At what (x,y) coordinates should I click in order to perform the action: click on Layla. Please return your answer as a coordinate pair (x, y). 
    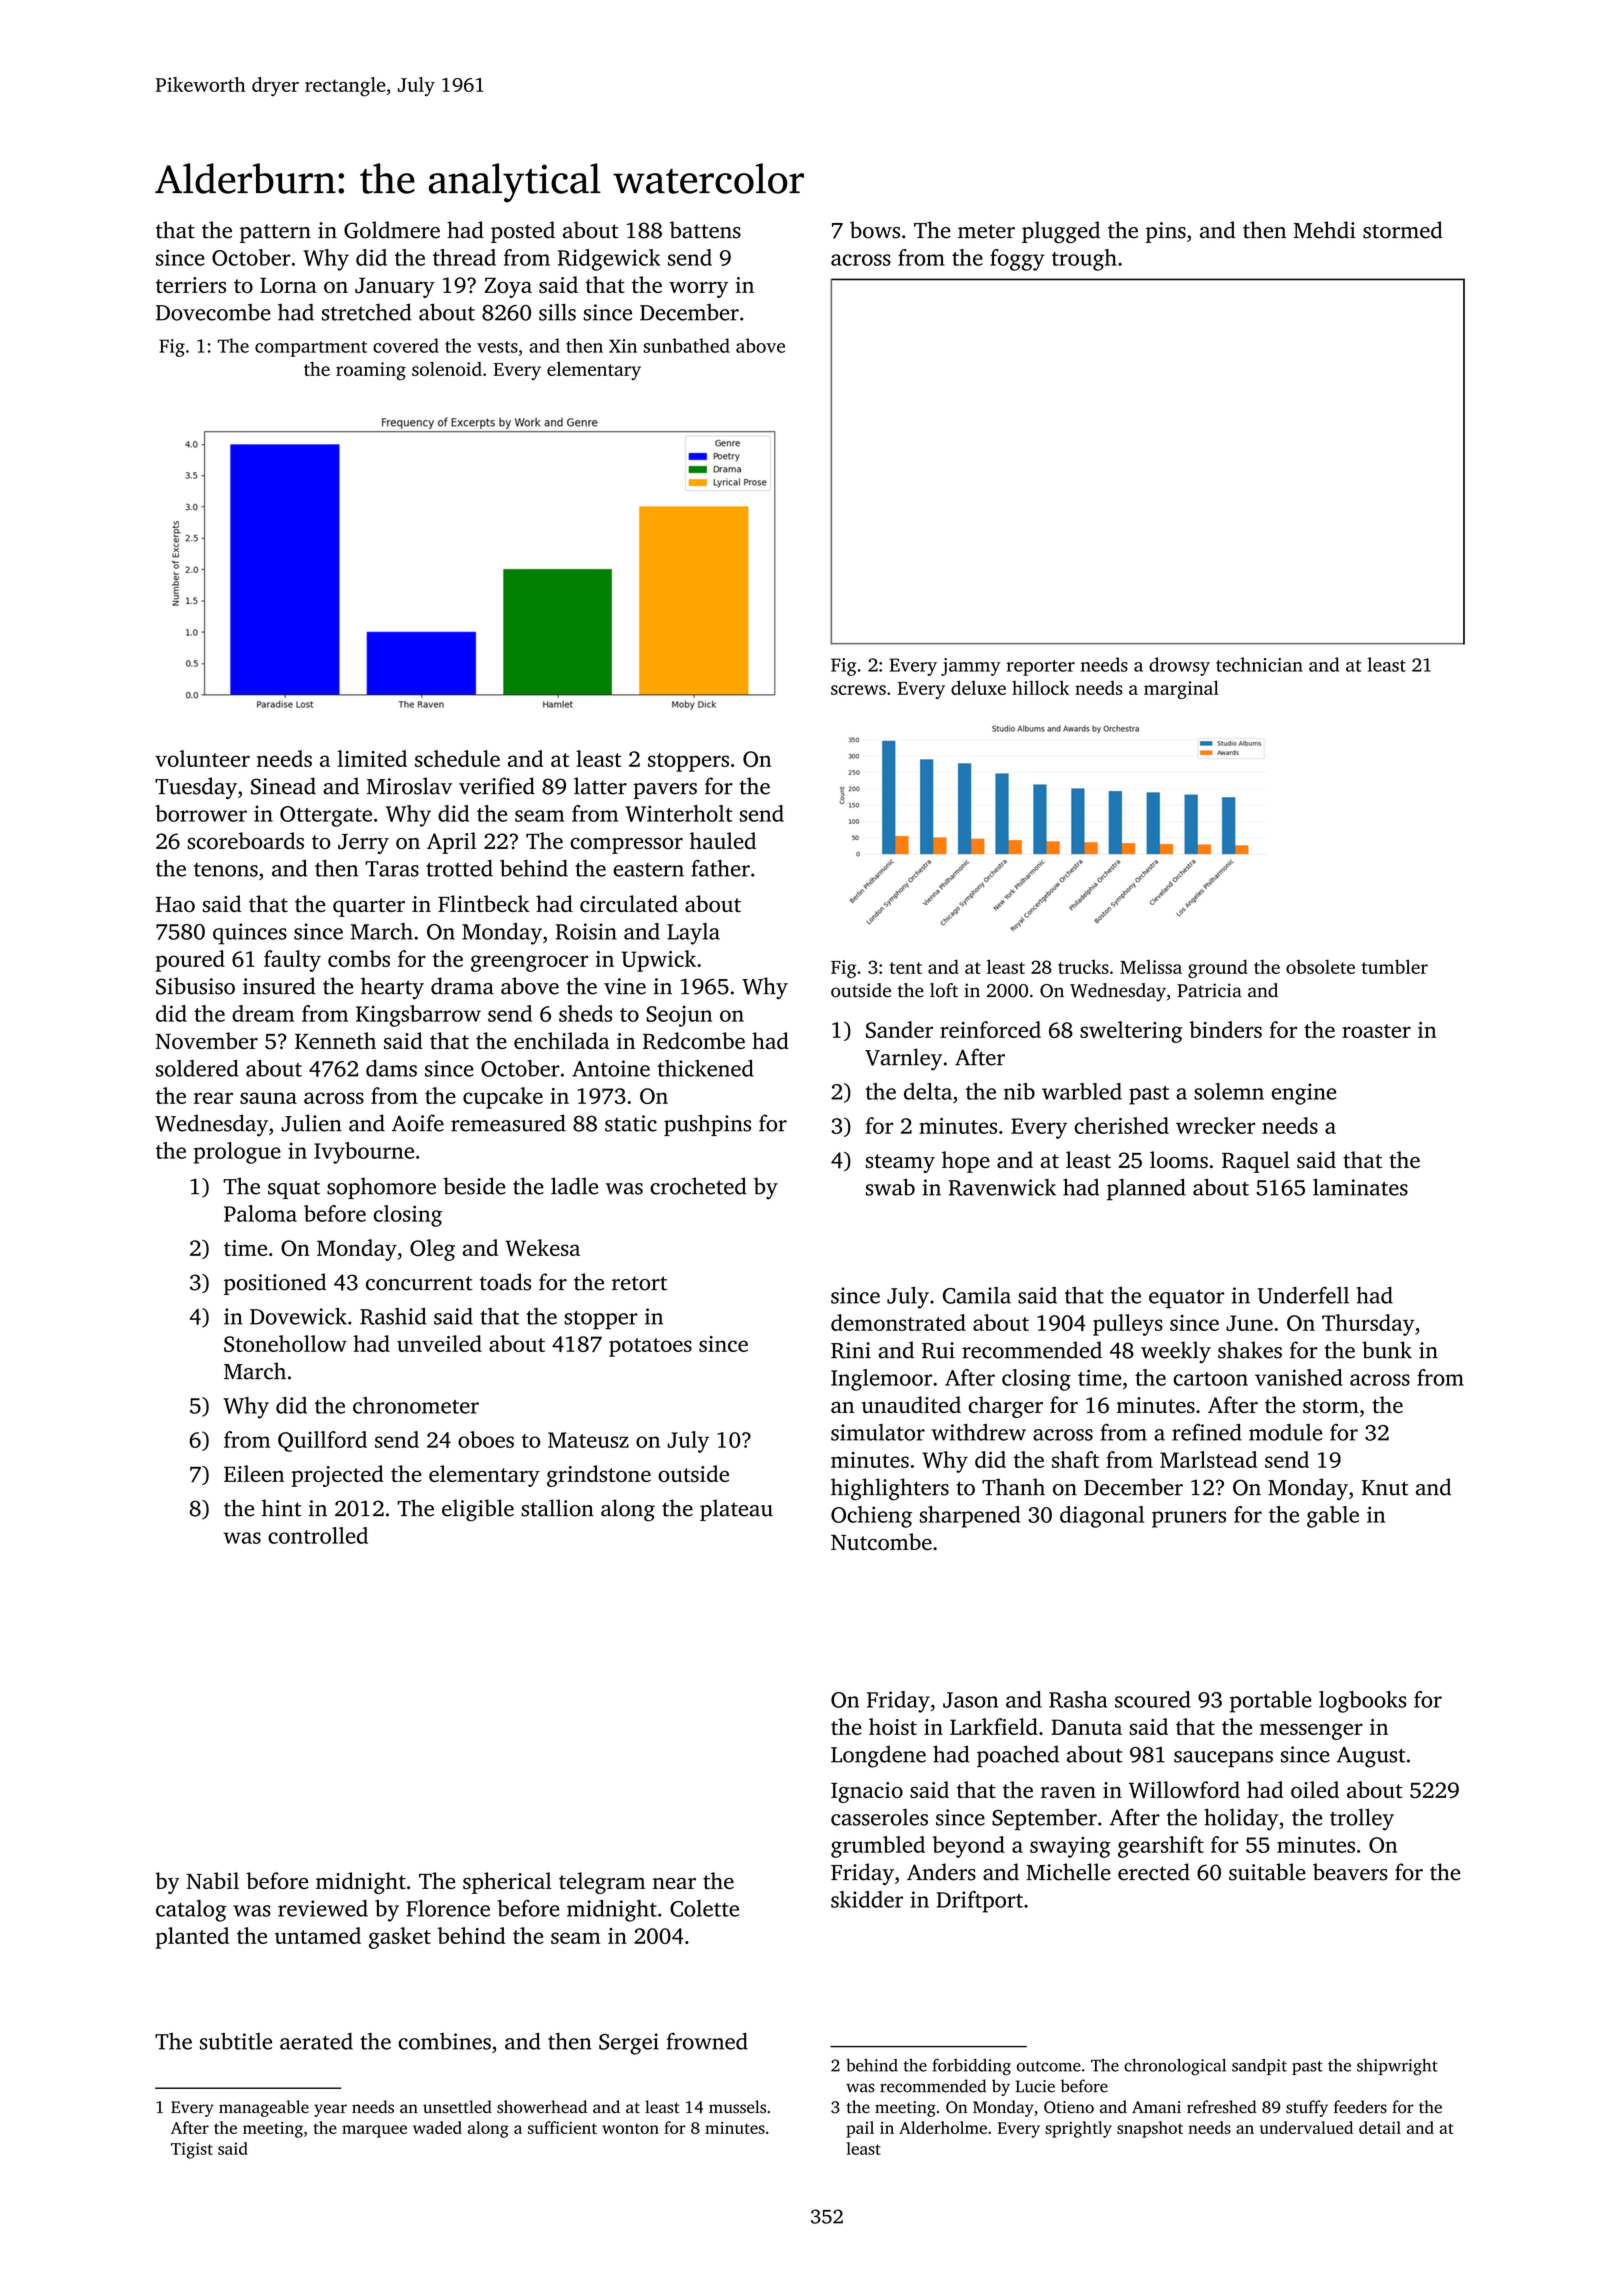
    Looking at the image, I should click on (693, 934).
